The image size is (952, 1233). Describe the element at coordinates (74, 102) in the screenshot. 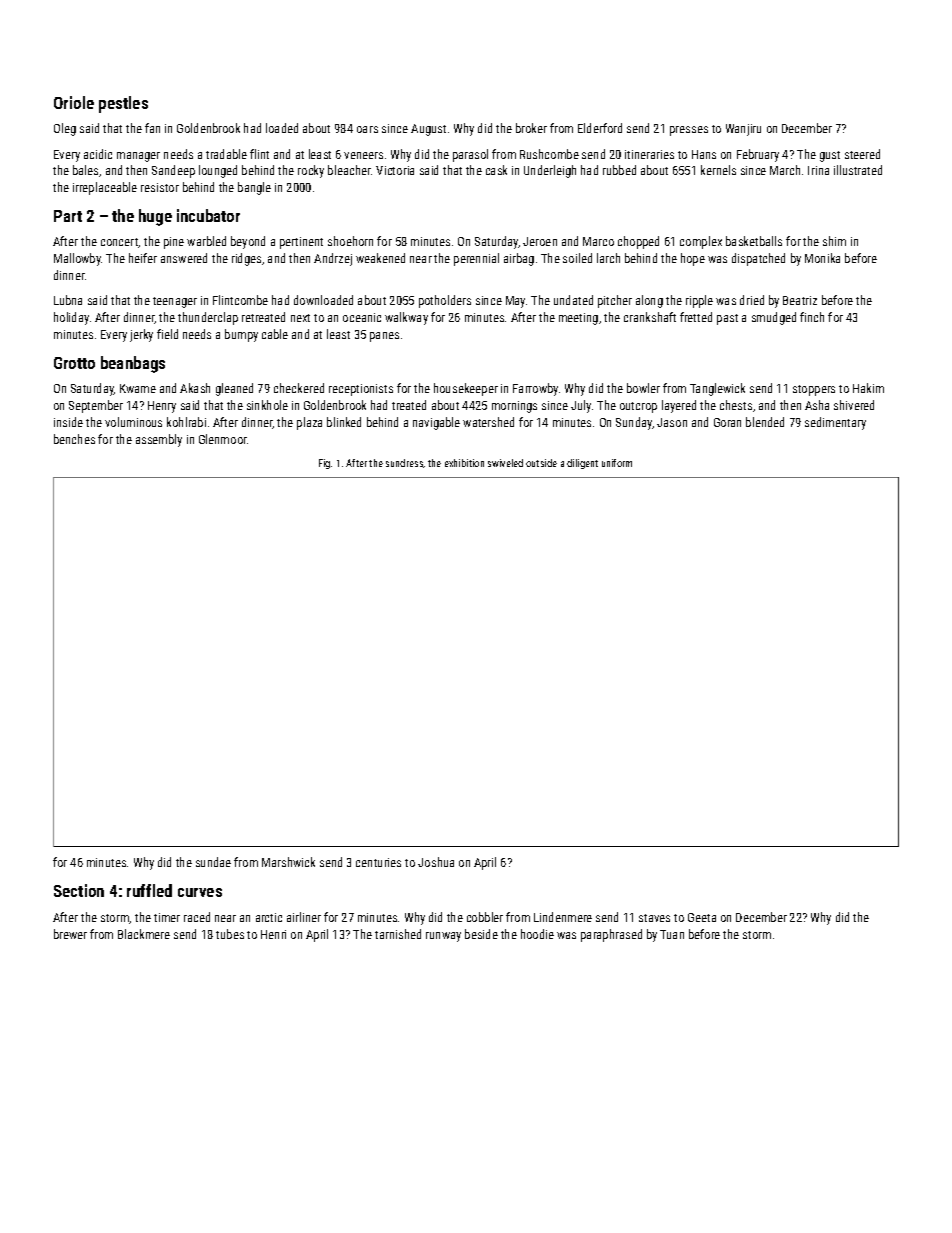

I see `Oriole` at that location.
